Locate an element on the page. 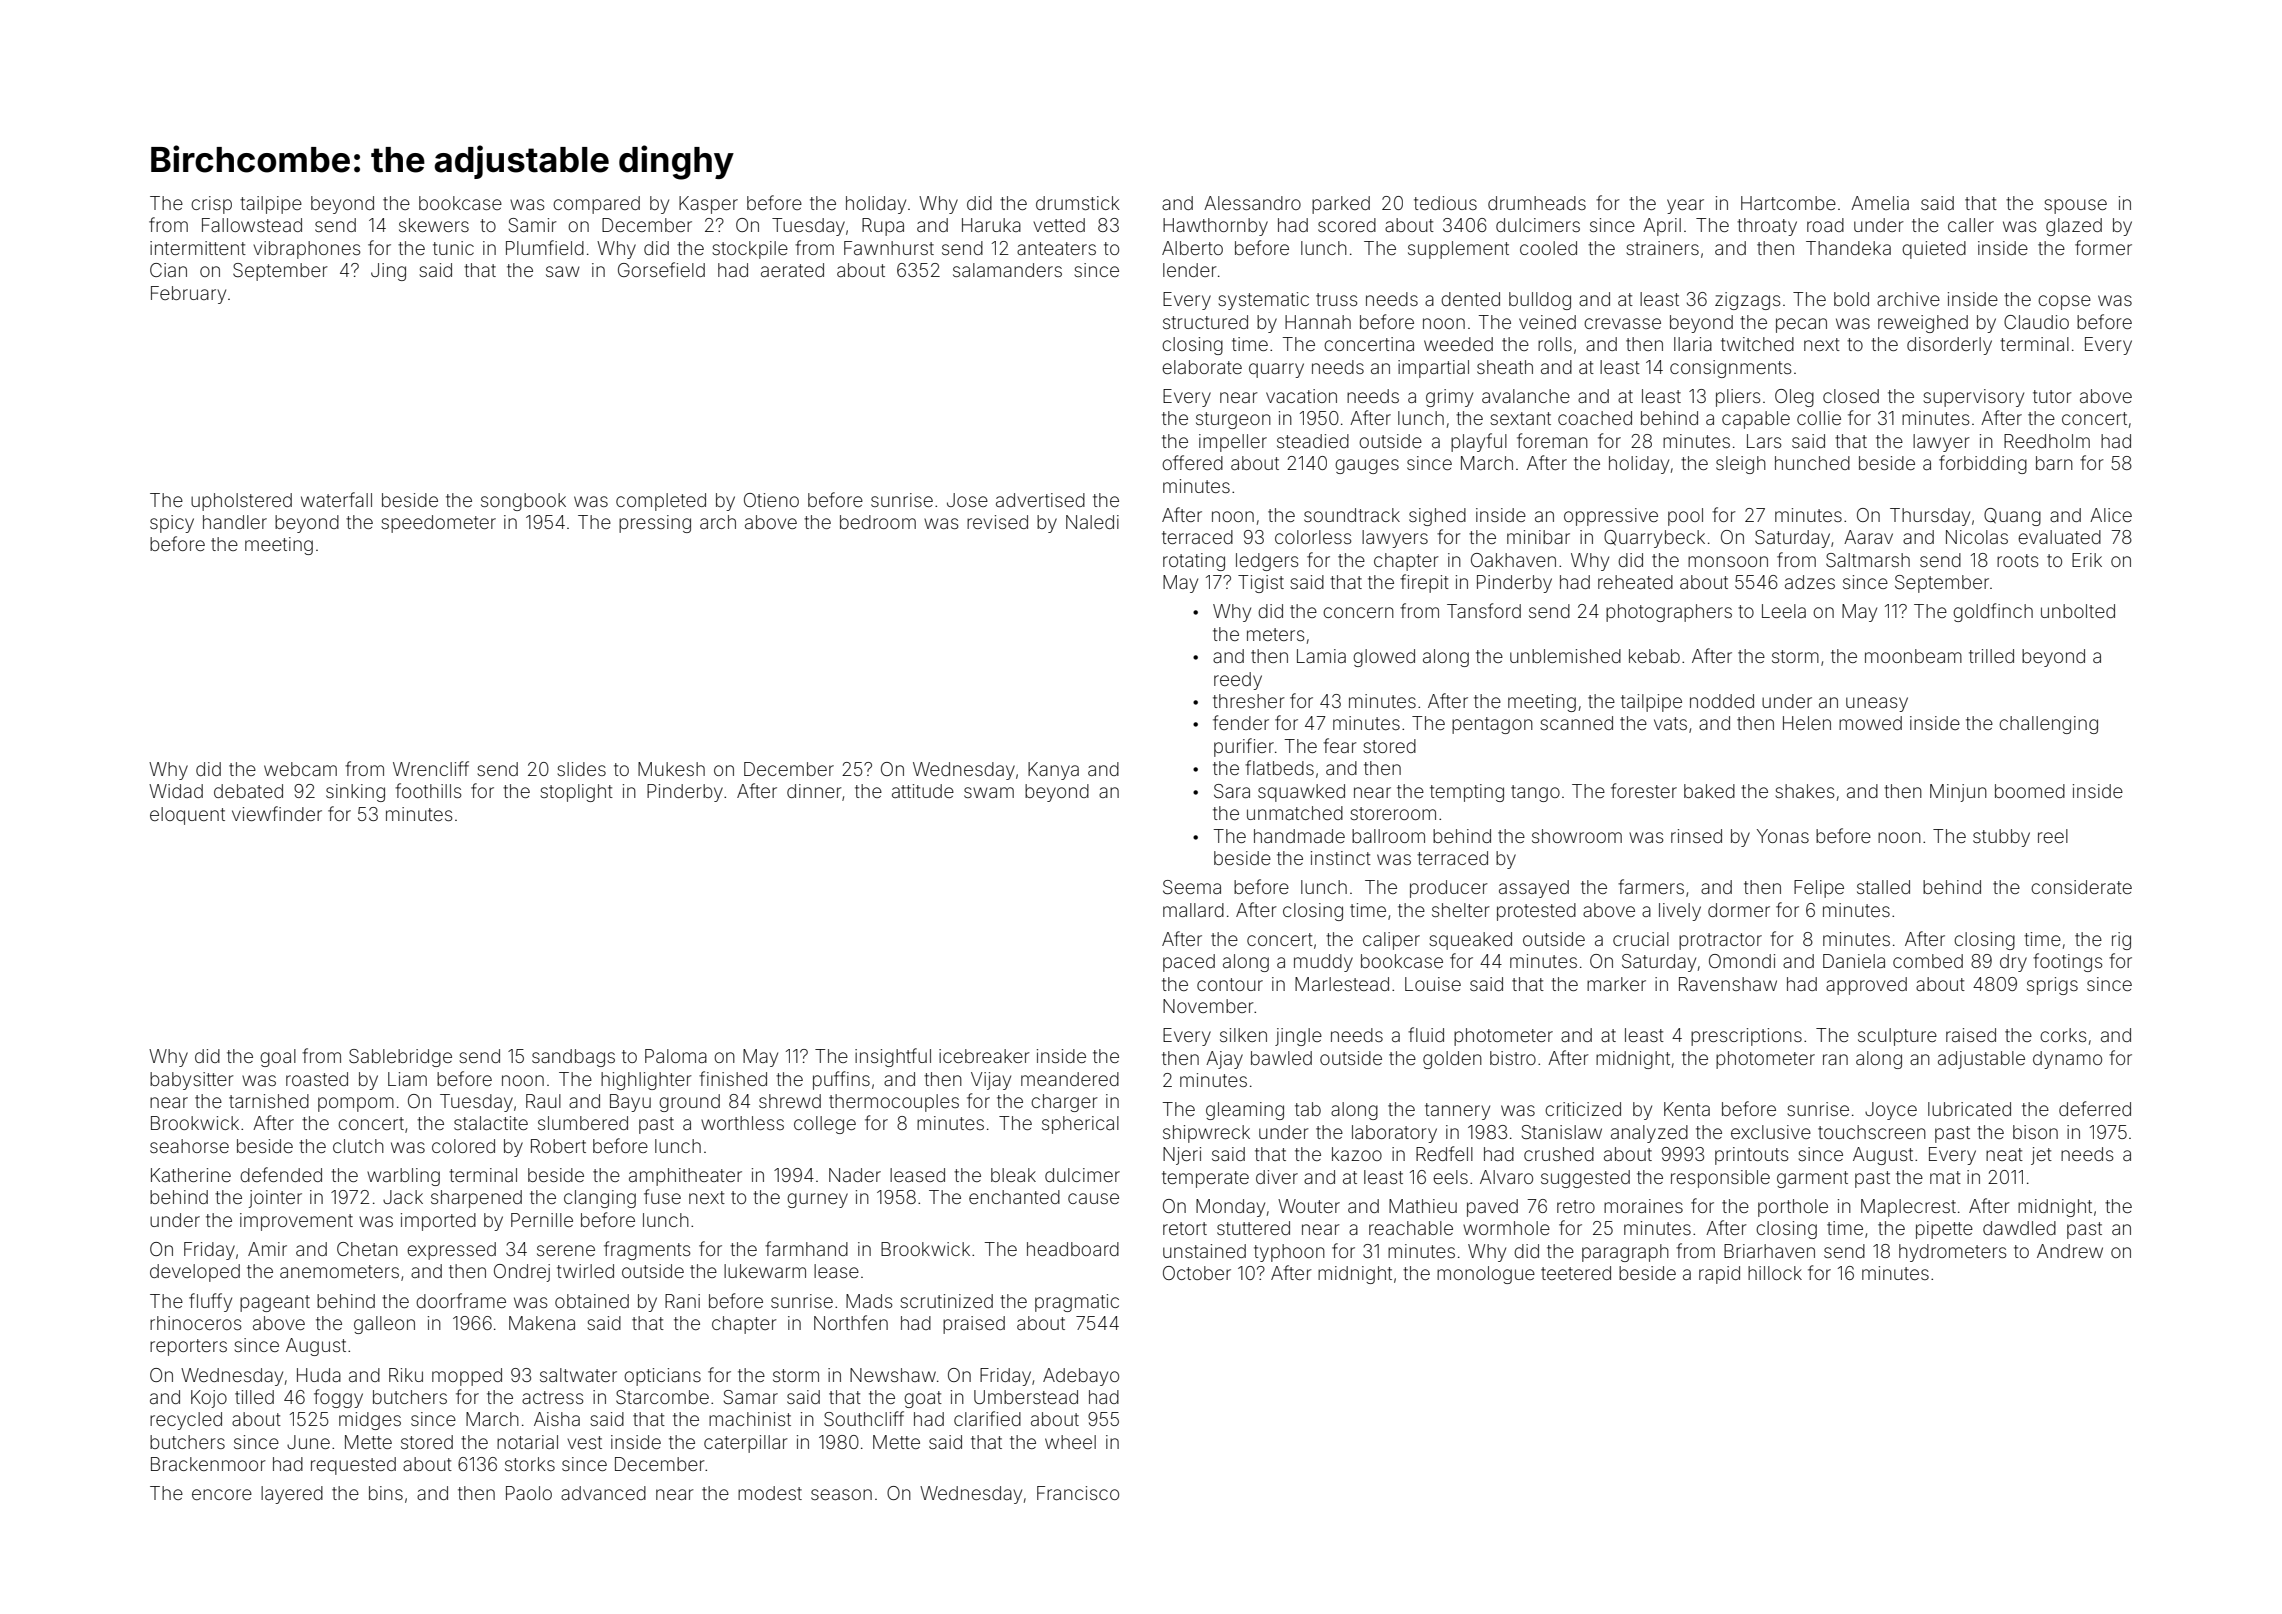 This page has width=2282, height=1614. scored is located at coordinates (1347, 225).
